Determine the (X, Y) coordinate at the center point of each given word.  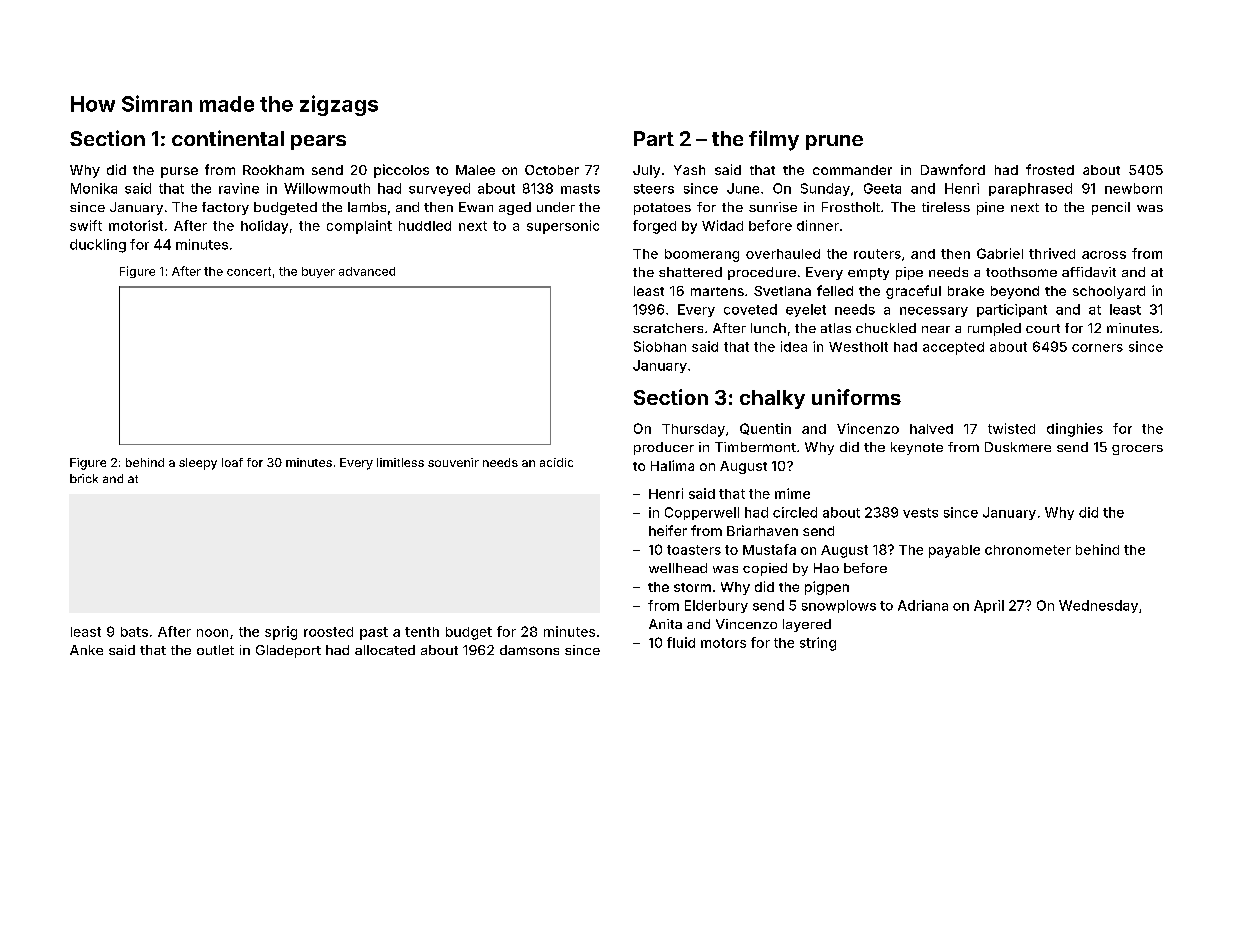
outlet (215, 650)
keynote (917, 448)
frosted (1050, 169)
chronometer (1028, 550)
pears (318, 142)
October (552, 170)
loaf (232, 462)
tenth (422, 632)
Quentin (765, 429)
